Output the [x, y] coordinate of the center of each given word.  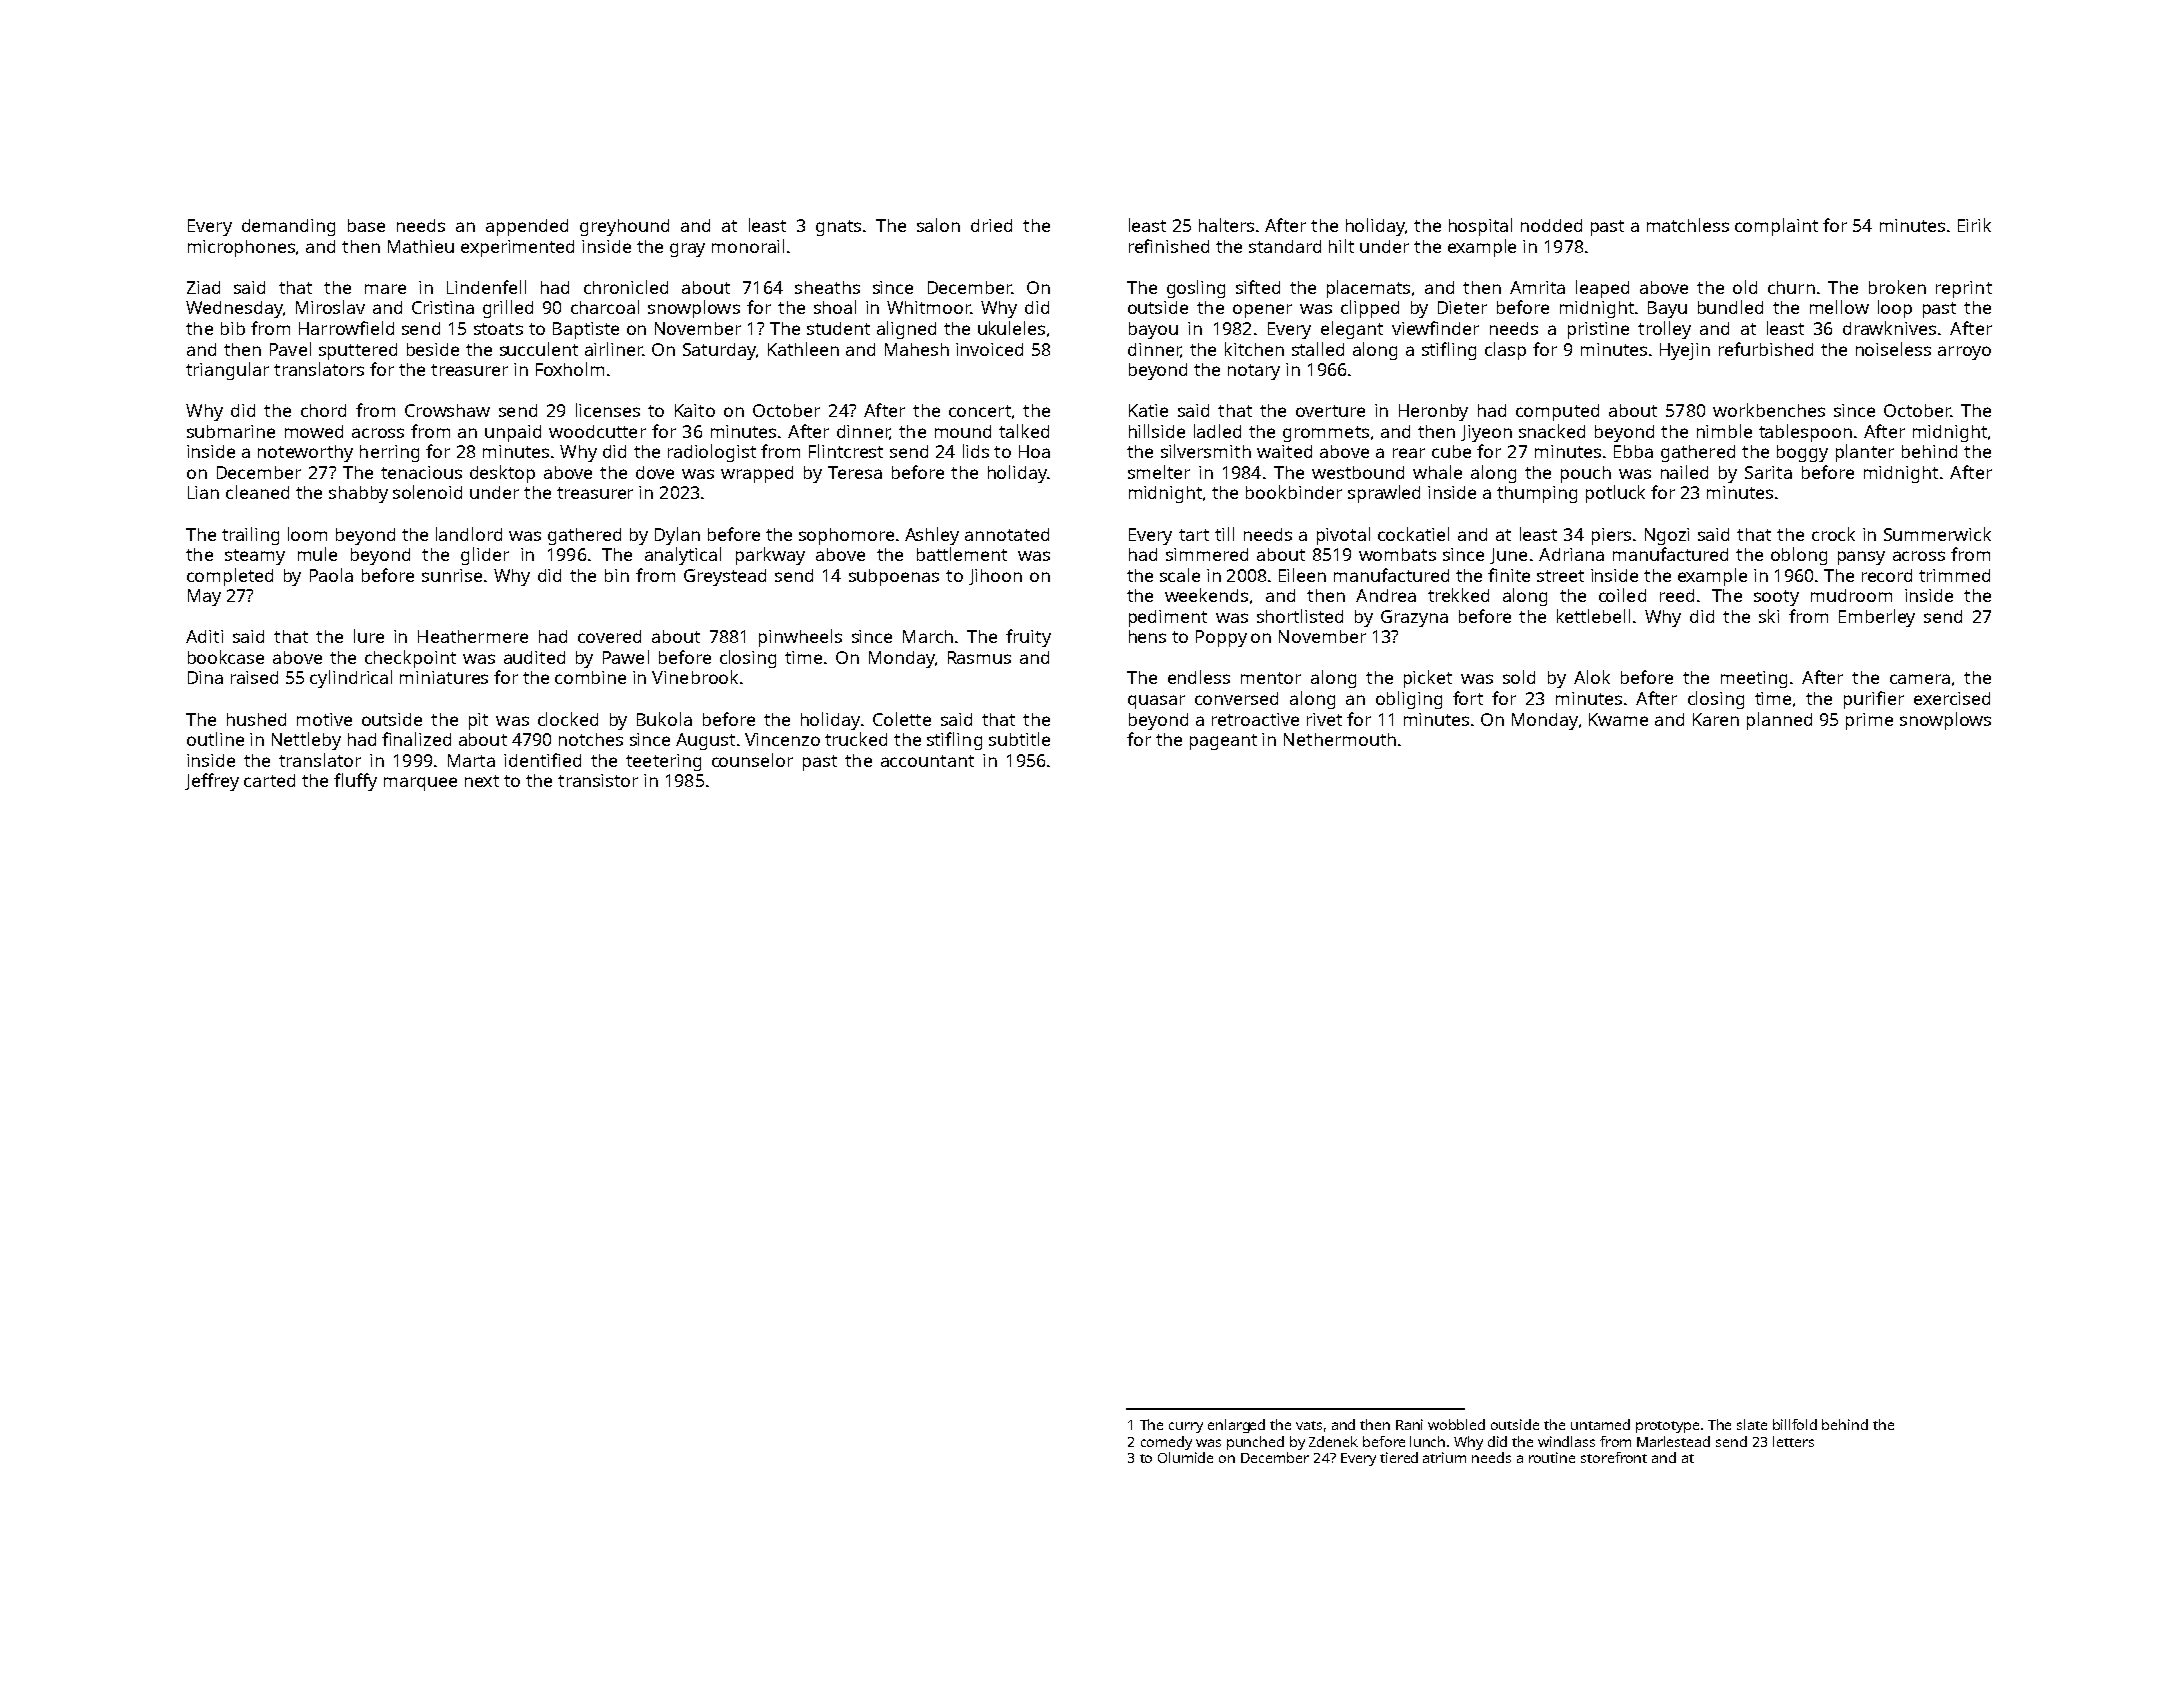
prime [1869, 721]
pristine [1598, 330]
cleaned [257, 492]
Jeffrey [212, 782]
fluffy [355, 782]
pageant [1223, 742]
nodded [1551, 225]
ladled [1217, 431]
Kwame [1618, 719]
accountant [927, 761]
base [366, 225]
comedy [1166, 1443]
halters [1226, 225]
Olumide [1185, 1457]
